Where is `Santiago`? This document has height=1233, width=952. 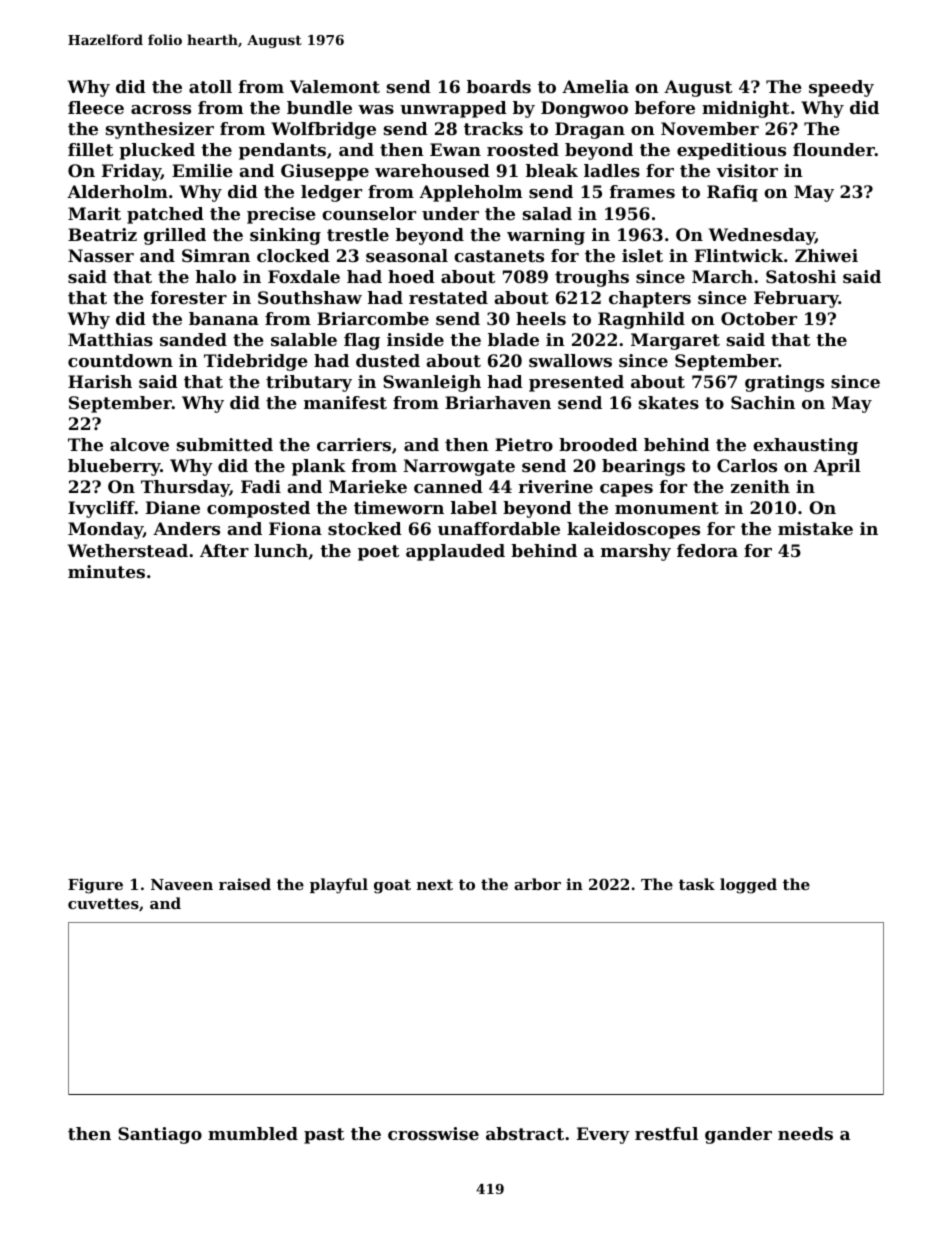 Santiago is located at coordinates (160, 1135).
